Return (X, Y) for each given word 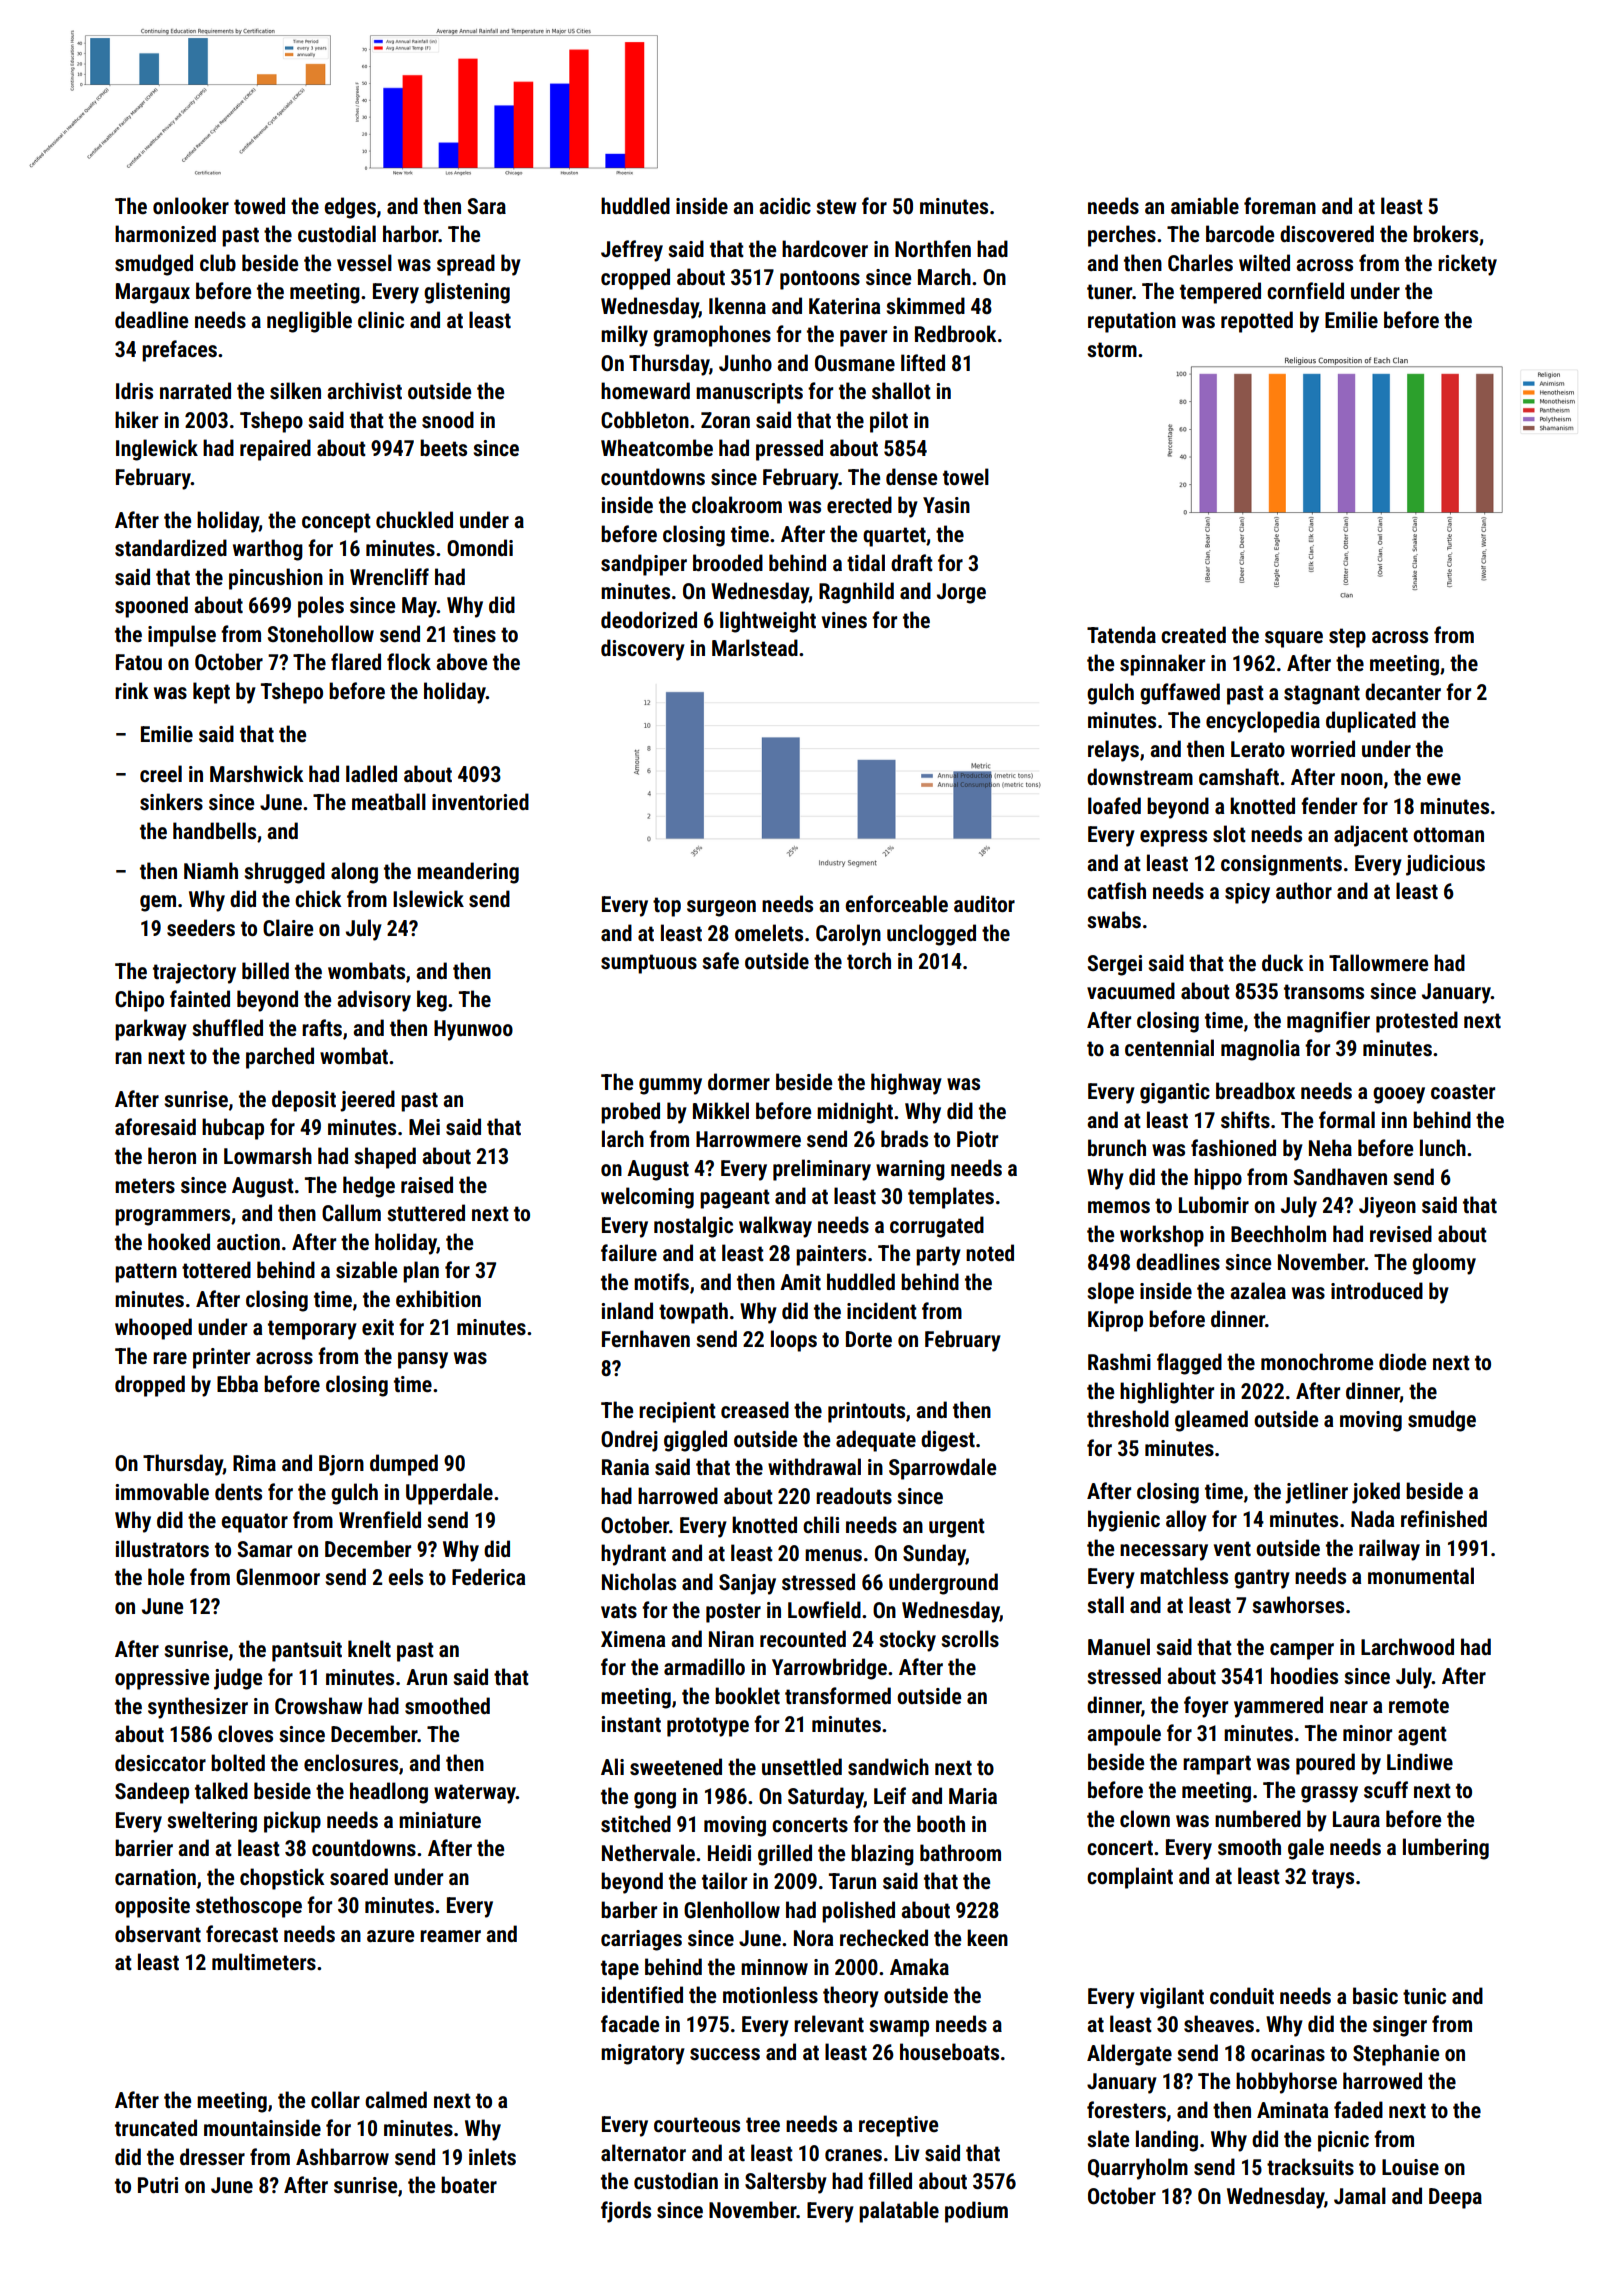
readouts (854, 1496)
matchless (1184, 1576)
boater (469, 2185)
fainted (200, 998)
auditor (984, 904)
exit (378, 1327)
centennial (1169, 1048)
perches (1122, 236)
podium (976, 2212)
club (218, 262)
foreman (1280, 205)
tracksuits (1310, 2167)
